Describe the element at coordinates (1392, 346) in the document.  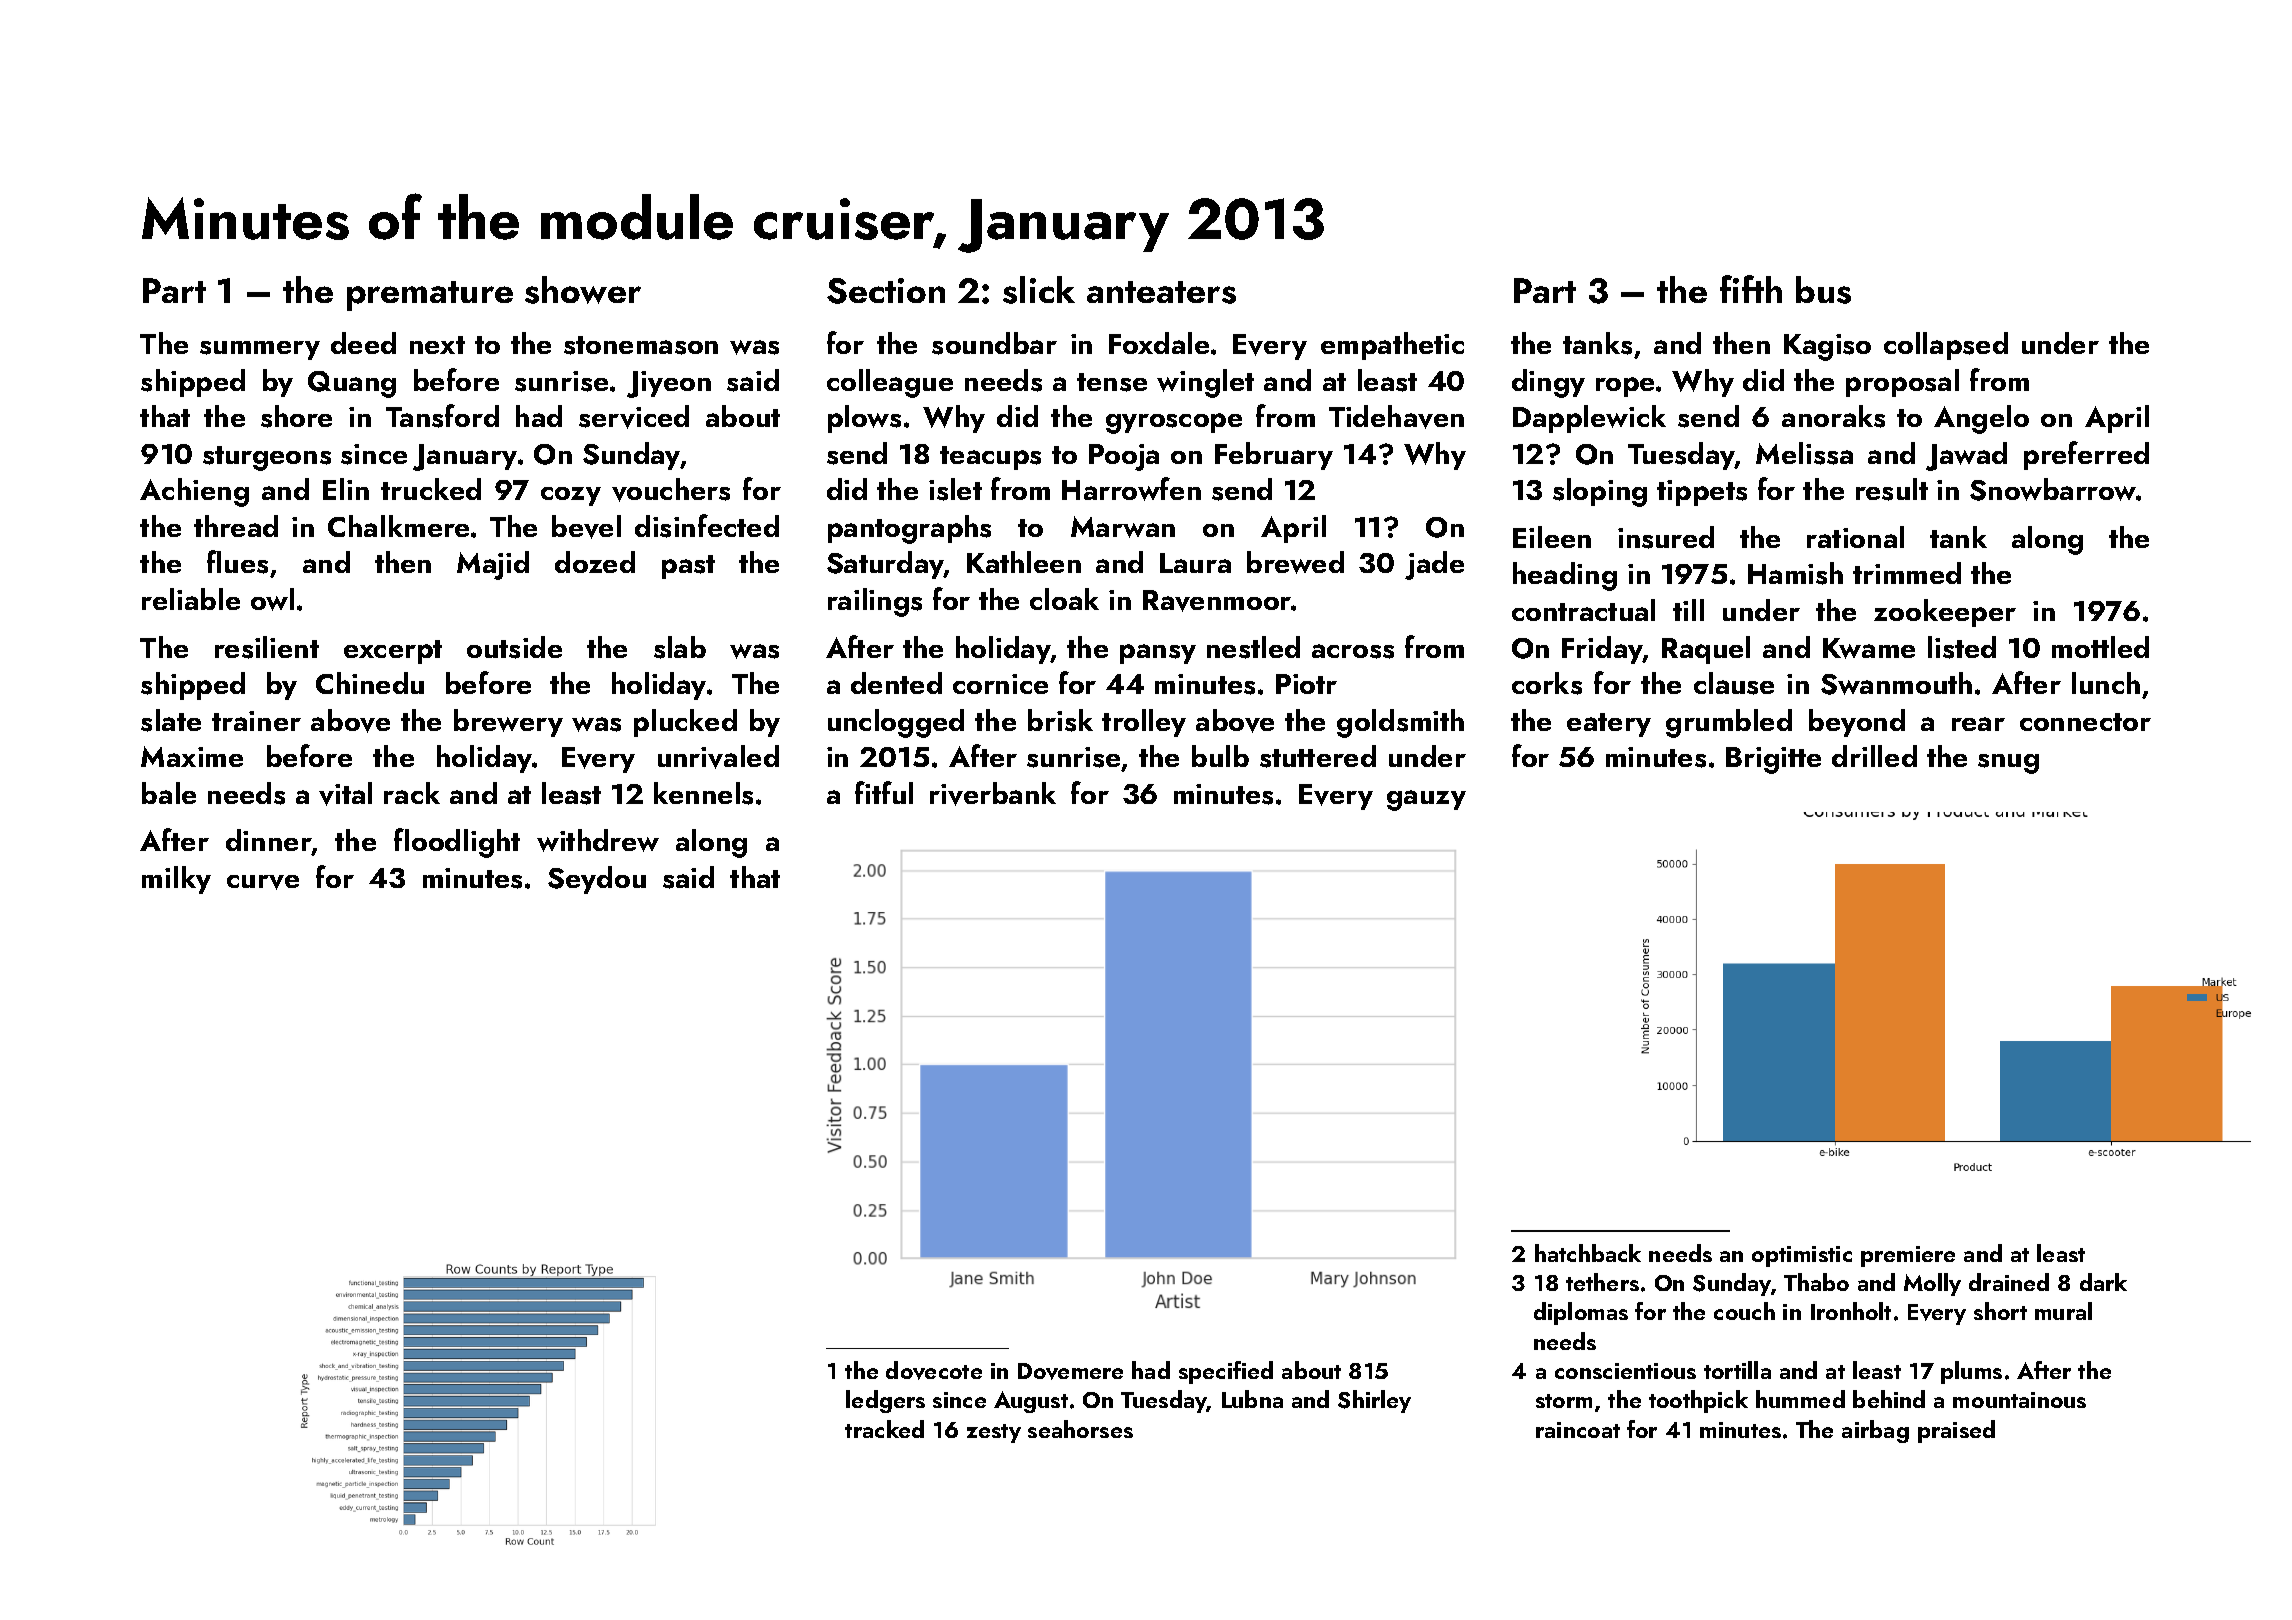
I see `empathetic` at that location.
